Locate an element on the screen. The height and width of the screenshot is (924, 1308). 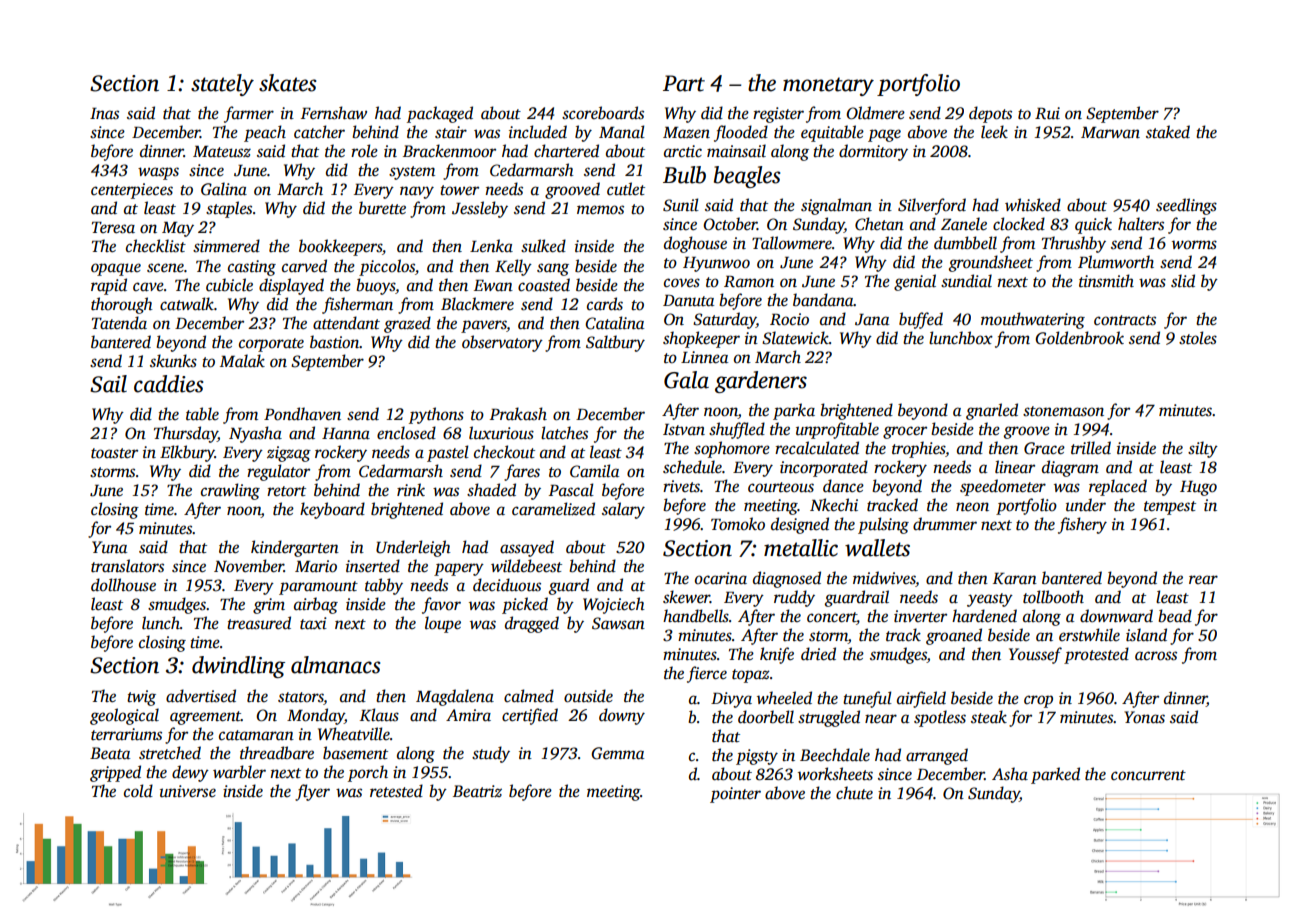
calmed is located at coordinates (529, 696).
